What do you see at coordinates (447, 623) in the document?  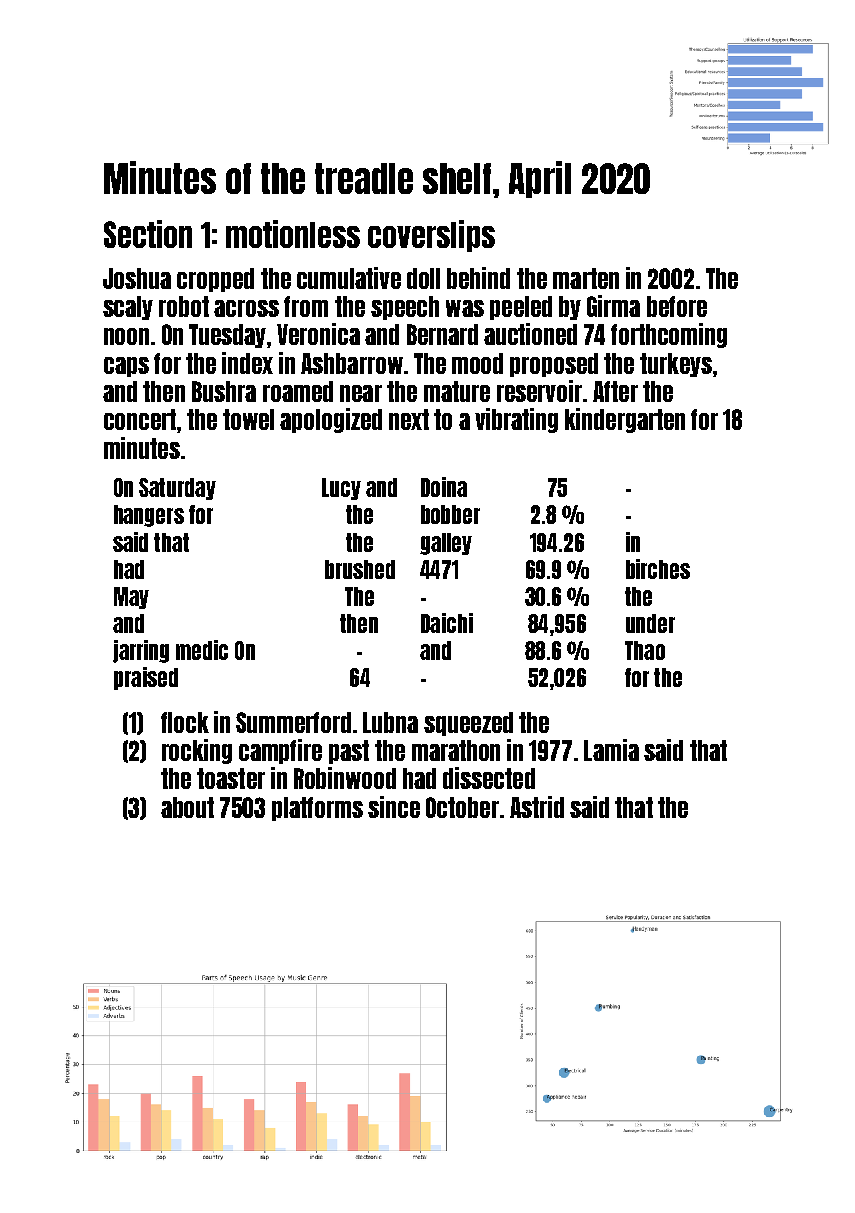 I see `Daichi` at bounding box center [447, 623].
